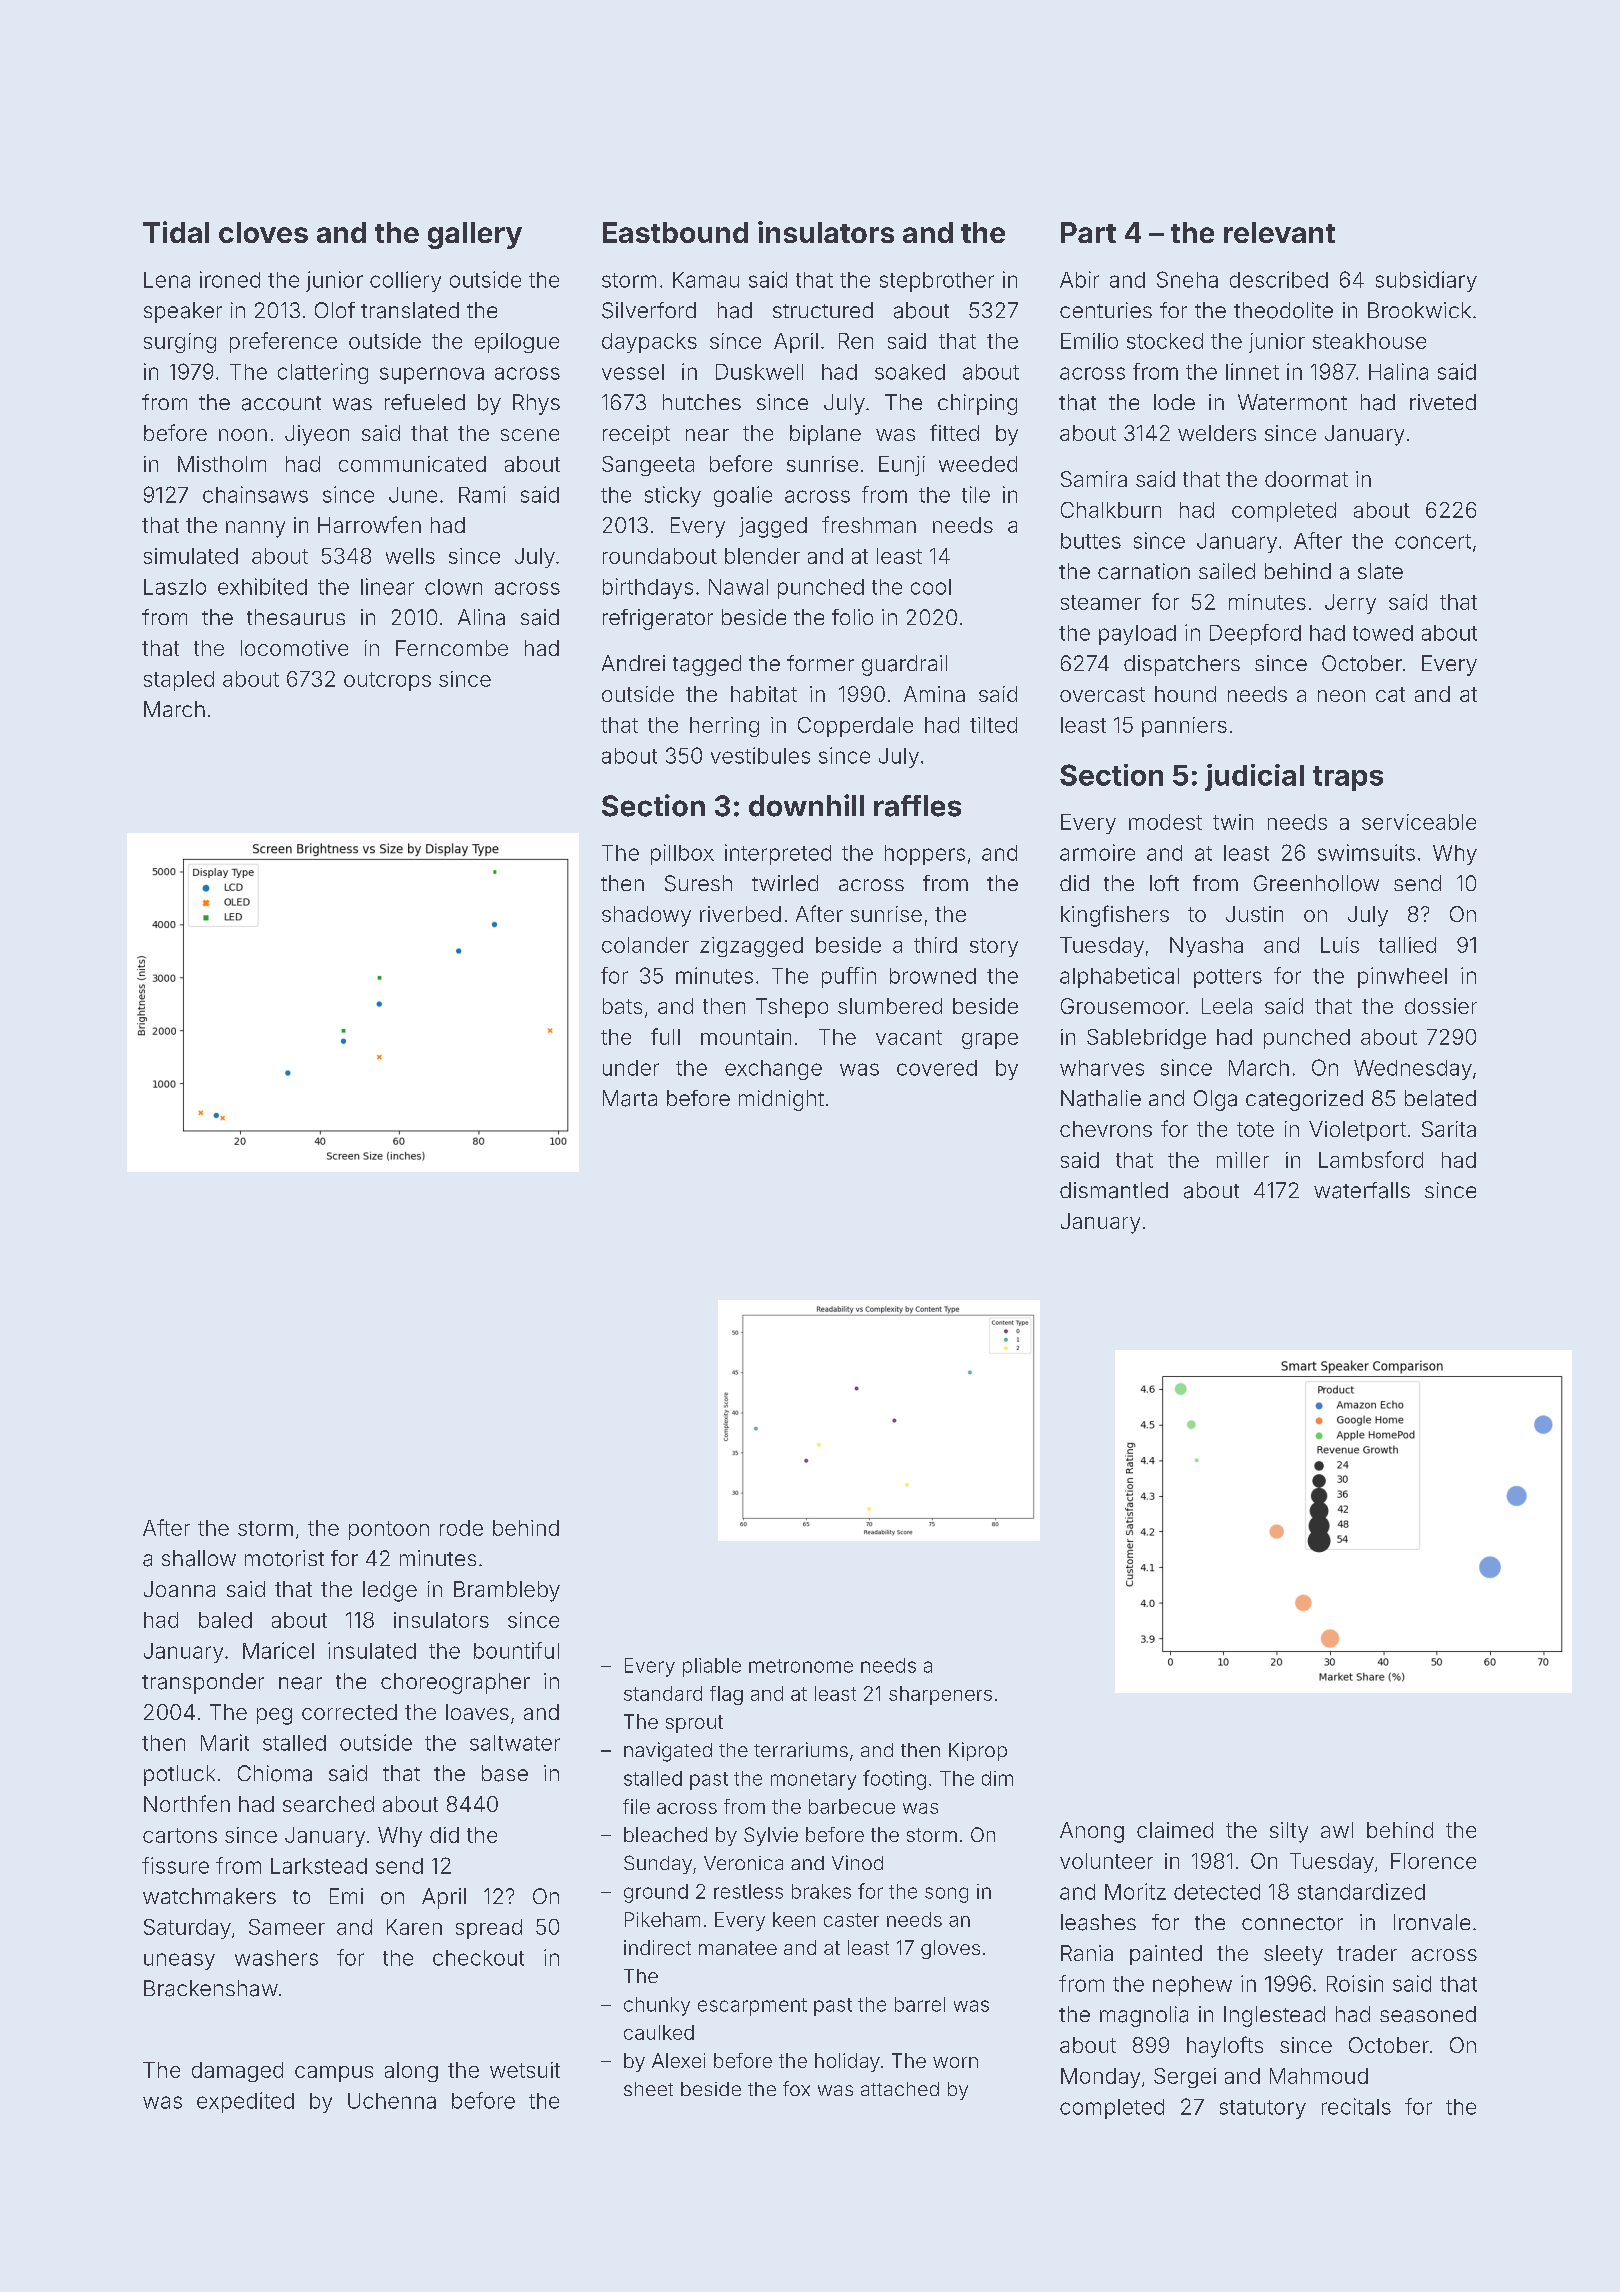 The height and width of the screenshot is (2292, 1620). What do you see at coordinates (796, 2088) in the screenshot?
I see `fox` at bounding box center [796, 2088].
